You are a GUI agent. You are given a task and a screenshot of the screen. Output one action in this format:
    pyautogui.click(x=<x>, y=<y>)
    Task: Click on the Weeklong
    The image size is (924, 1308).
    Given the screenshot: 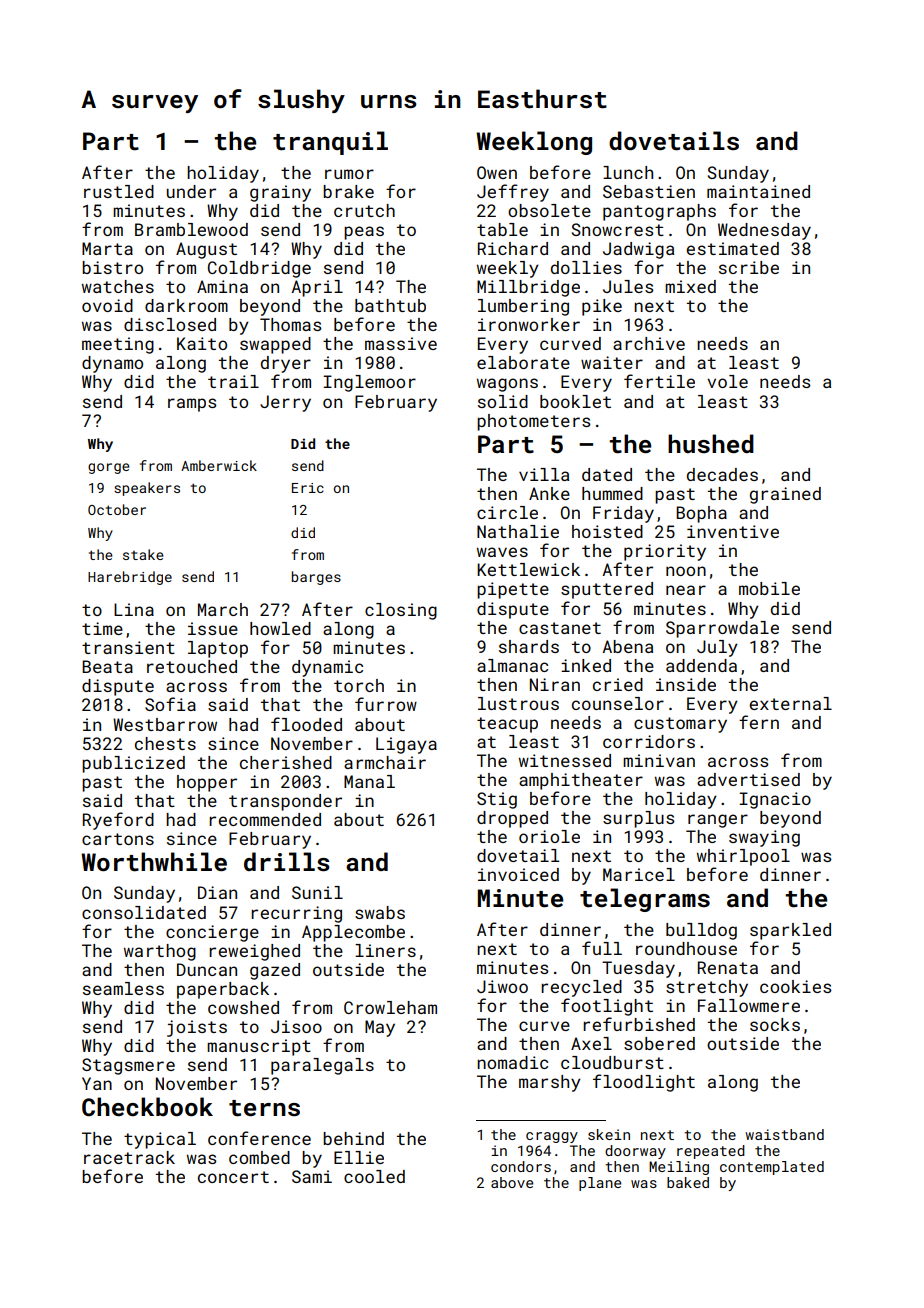 What is the action you would take?
    pyautogui.click(x=534, y=143)
